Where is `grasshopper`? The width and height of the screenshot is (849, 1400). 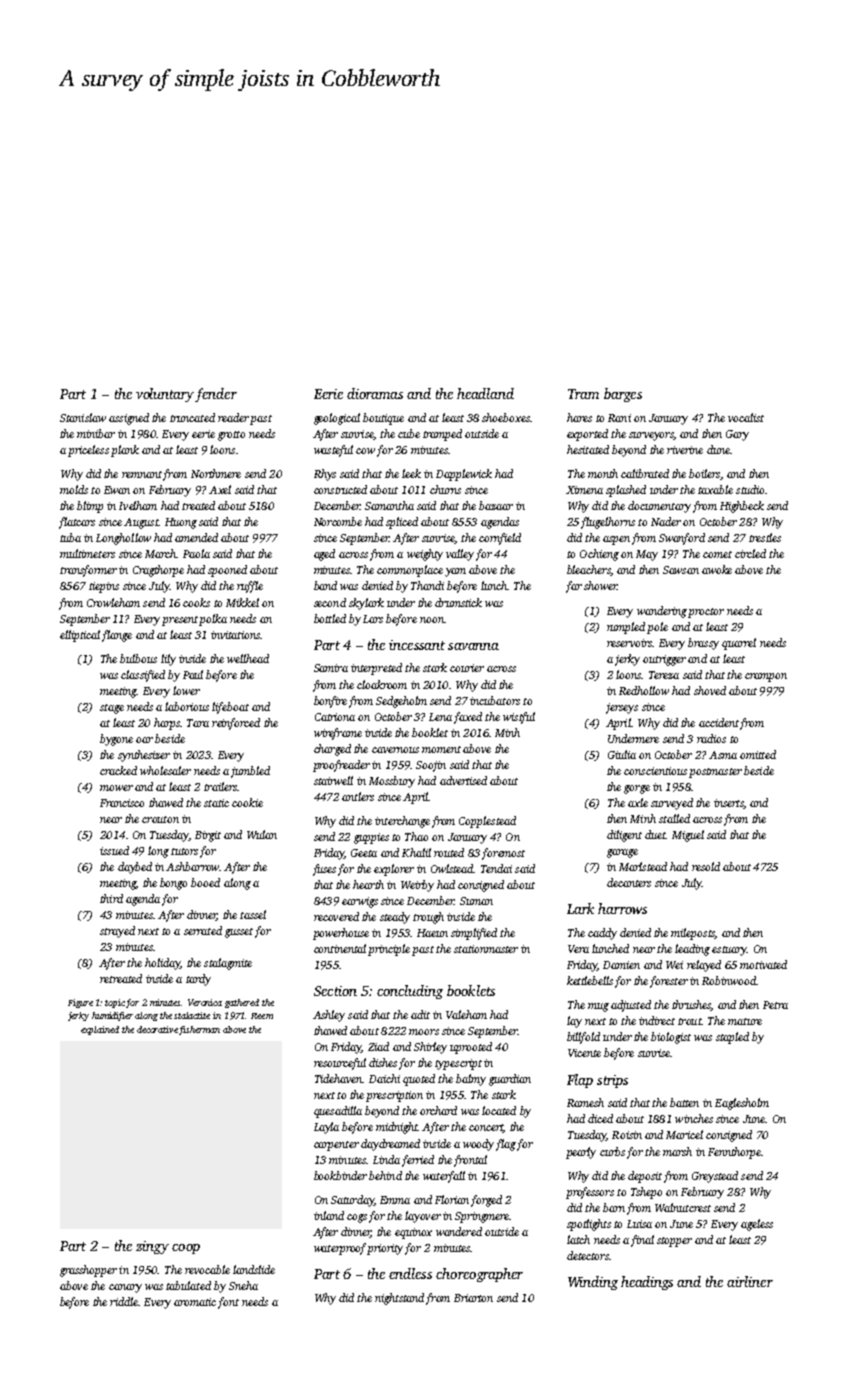 grasshopper is located at coordinates (88, 1271).
